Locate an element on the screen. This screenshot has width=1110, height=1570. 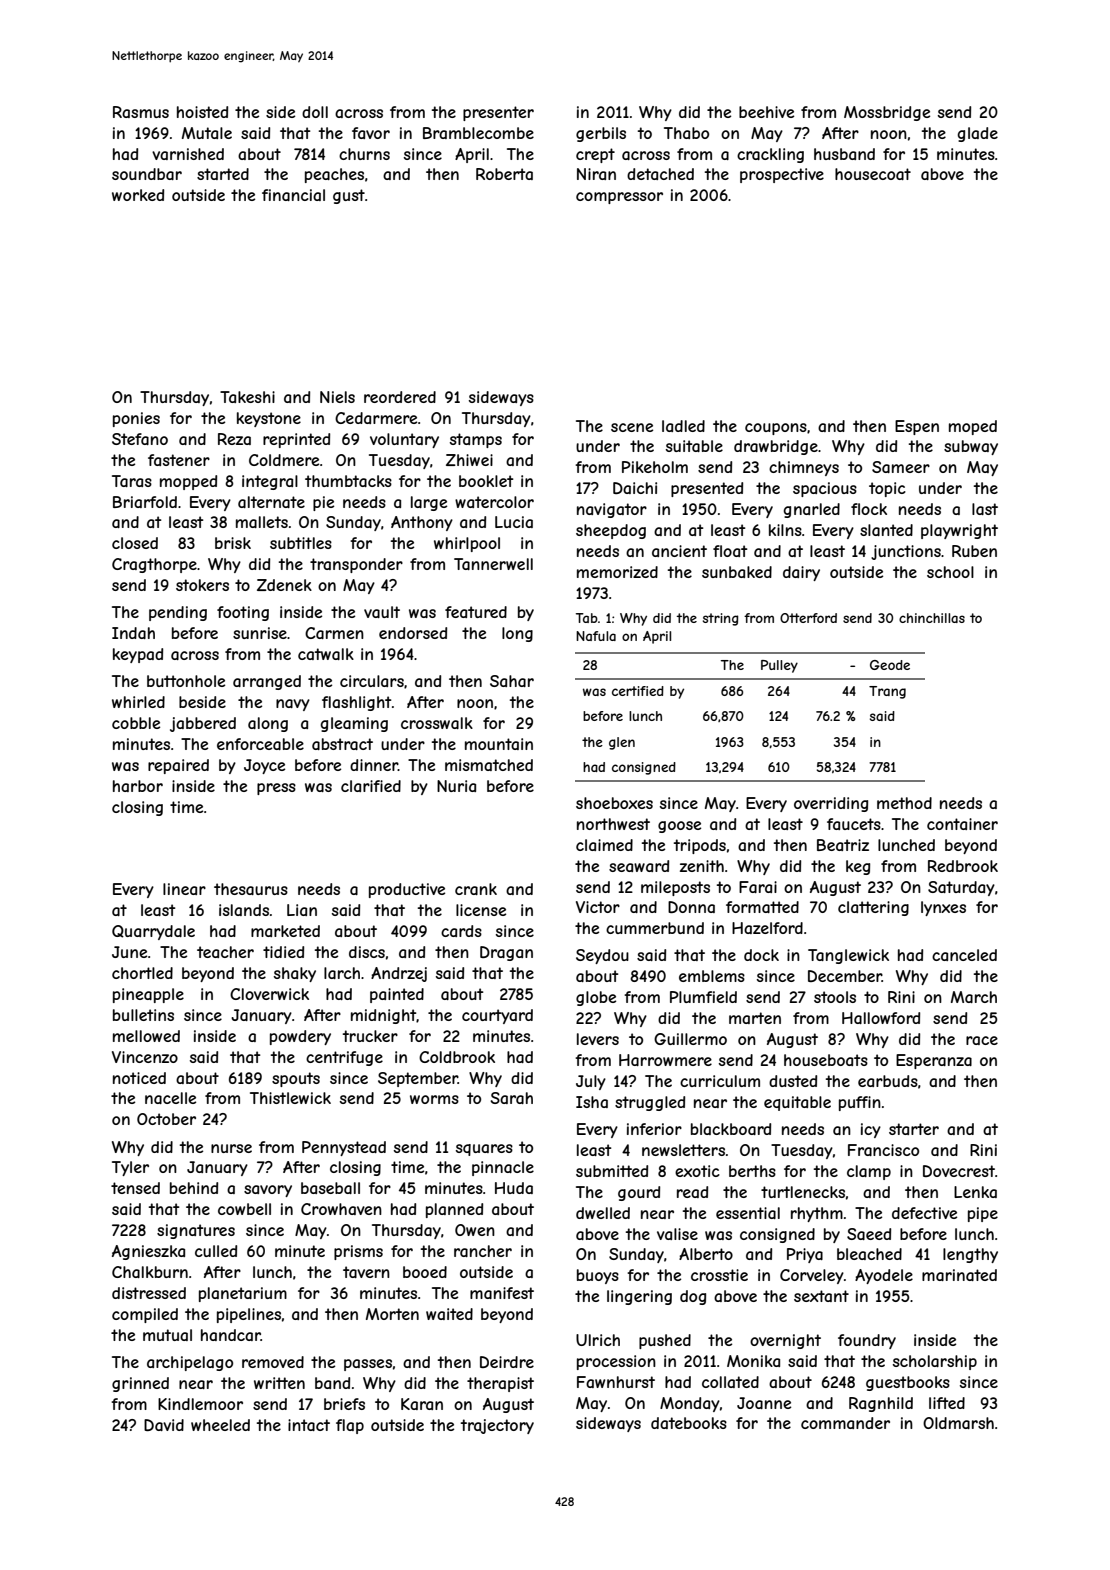
dusted is located at coordinates (793, 1081).
